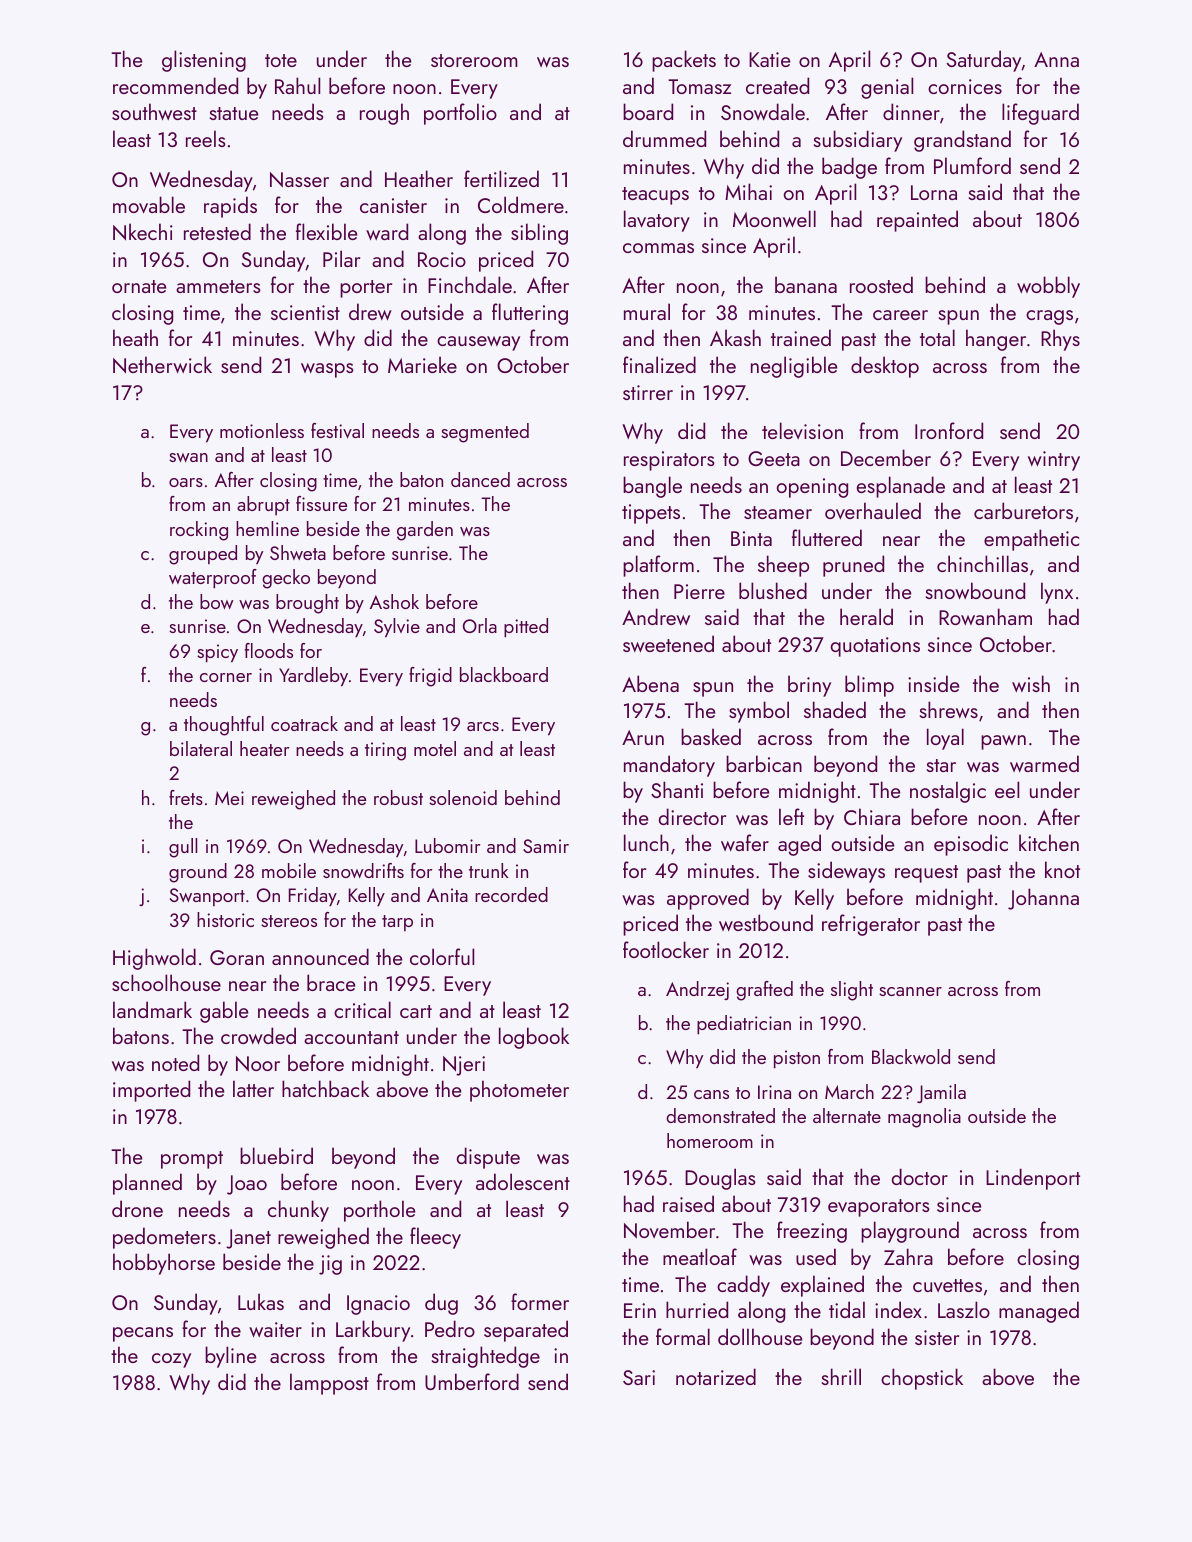  What do you see at coordinates (760, 1336) in the screenshot?
I see `dollhouse` at bounding box center [760, 1336].
